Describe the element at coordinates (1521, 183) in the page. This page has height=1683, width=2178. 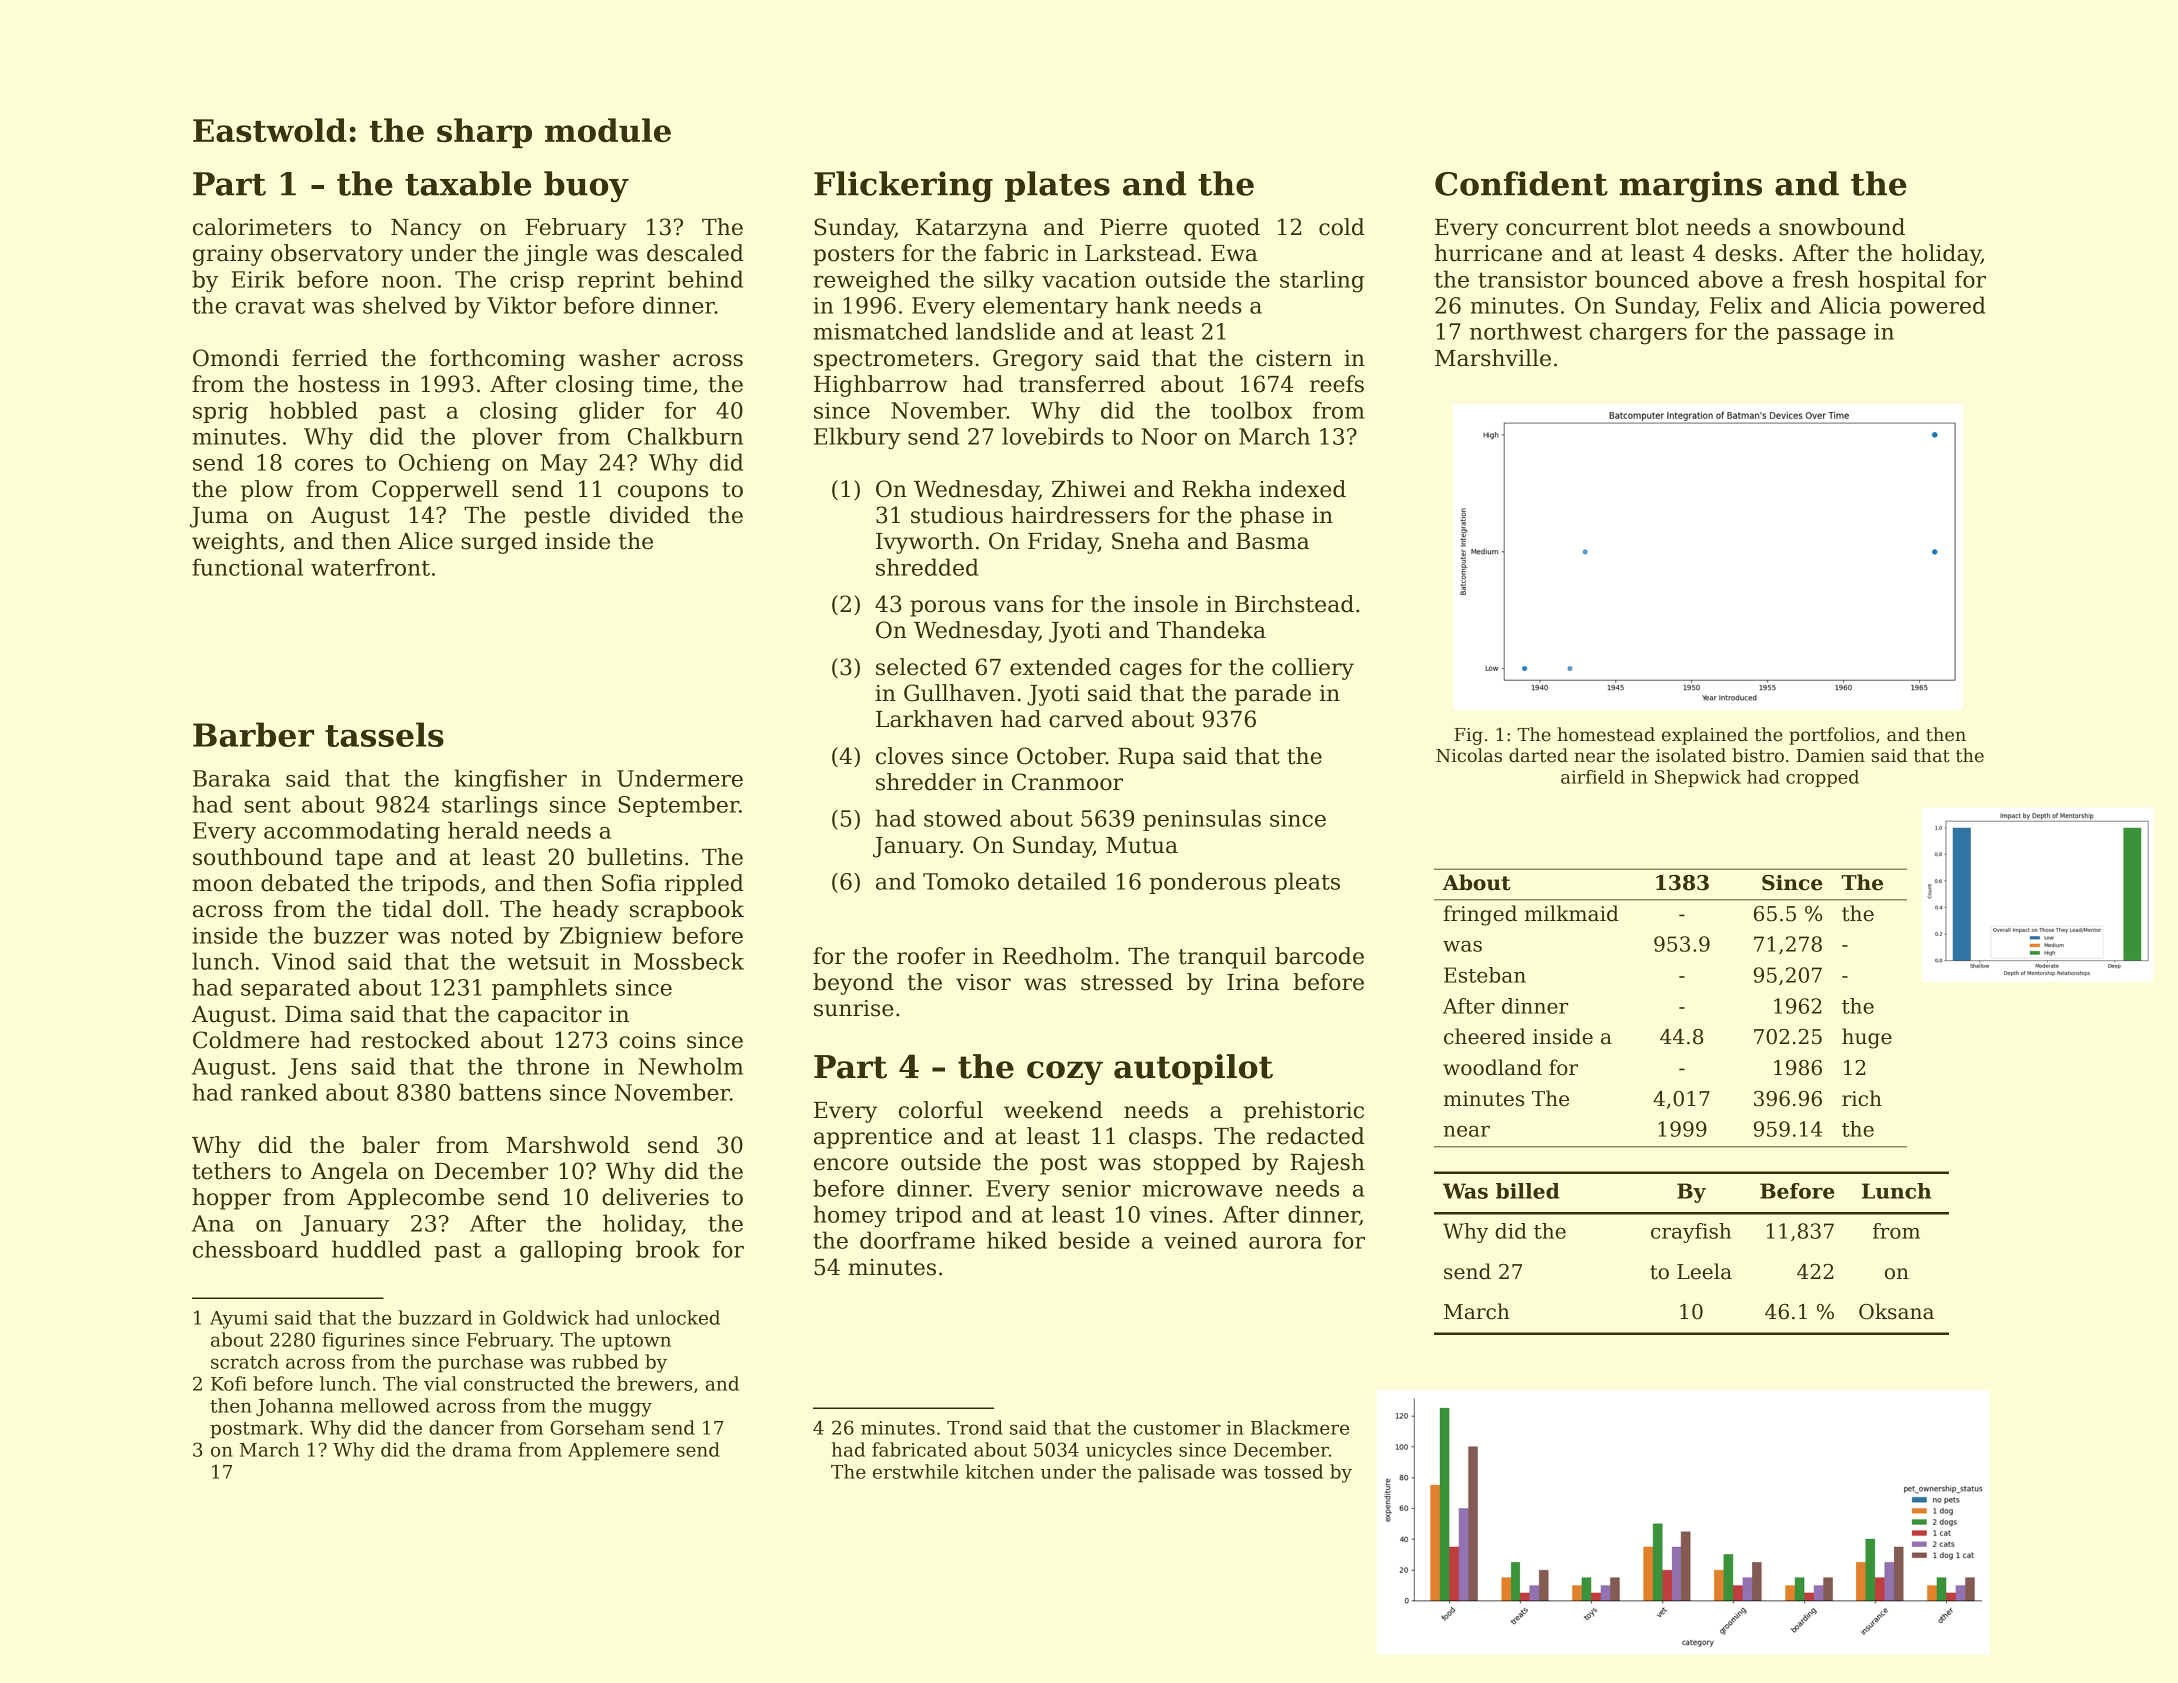
I see `Confident` at that location.
